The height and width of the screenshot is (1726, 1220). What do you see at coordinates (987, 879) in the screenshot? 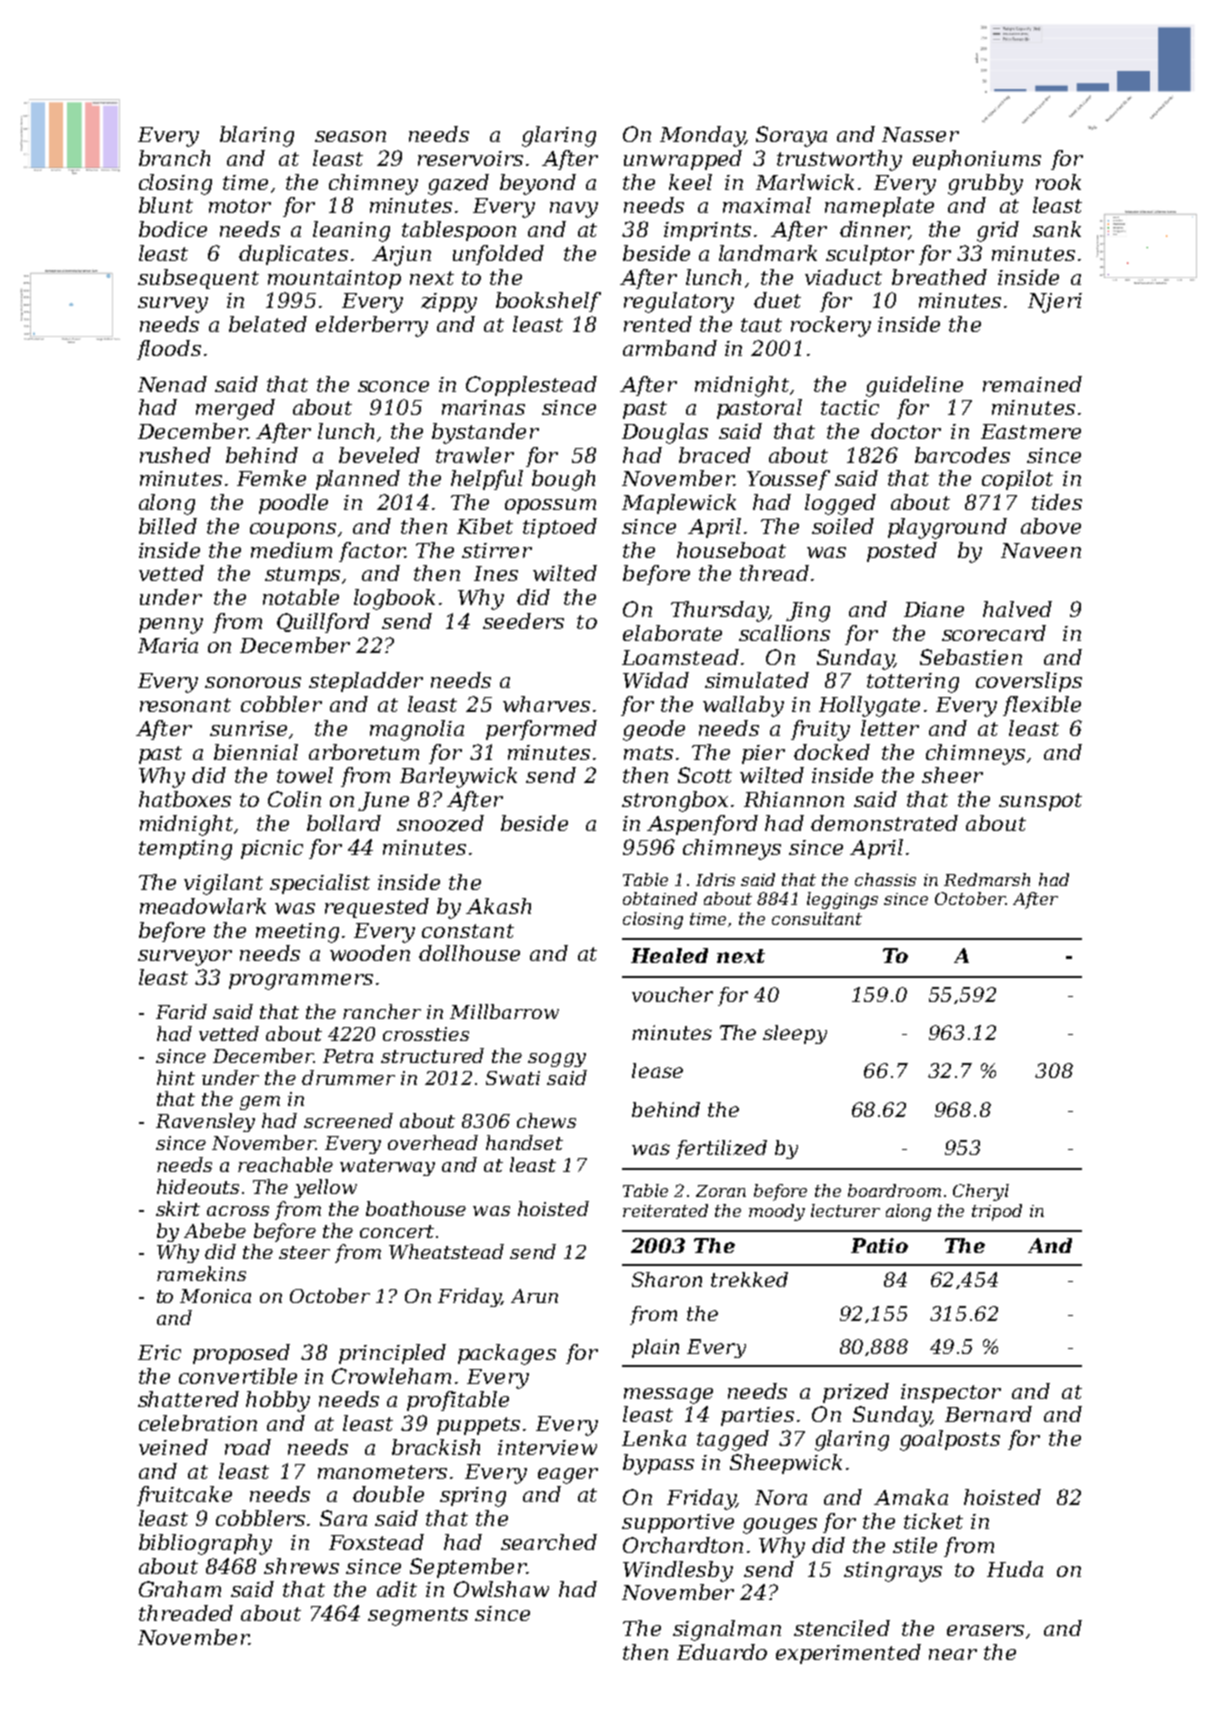
I see `Redmarsh` at bounding box center [987, 879].
